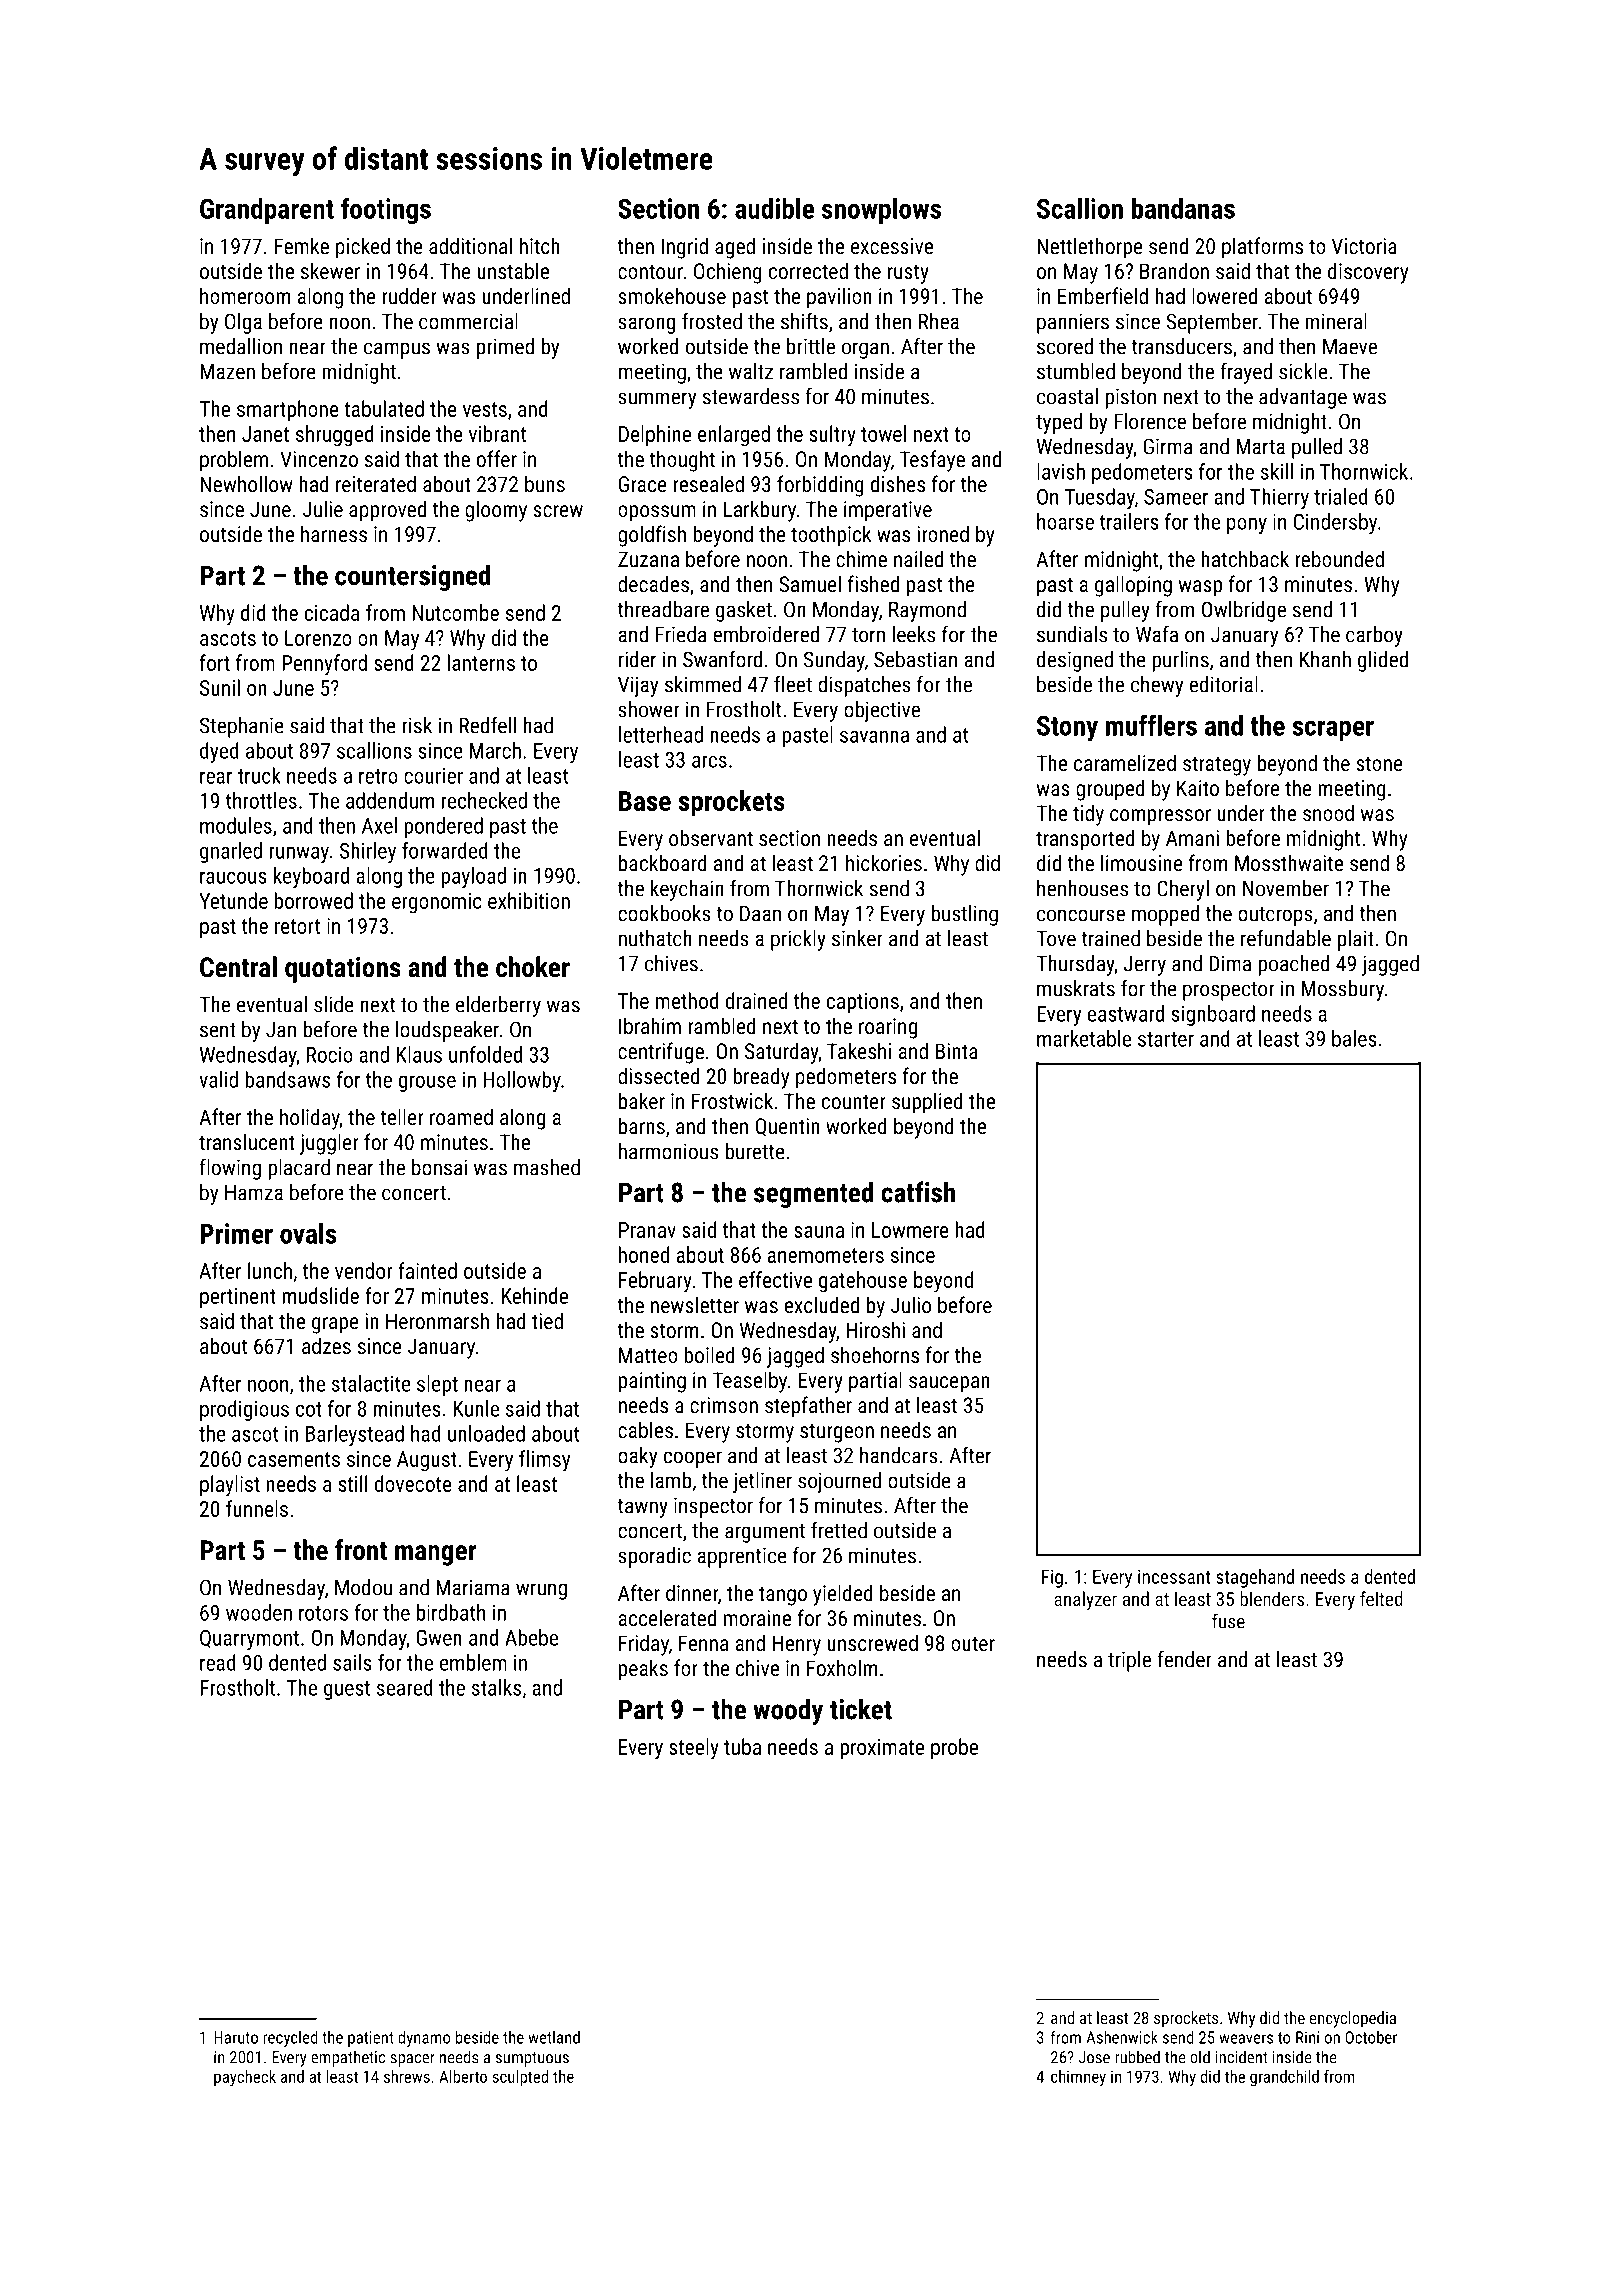  I want to click on dynamo, so click(424, 2039).
